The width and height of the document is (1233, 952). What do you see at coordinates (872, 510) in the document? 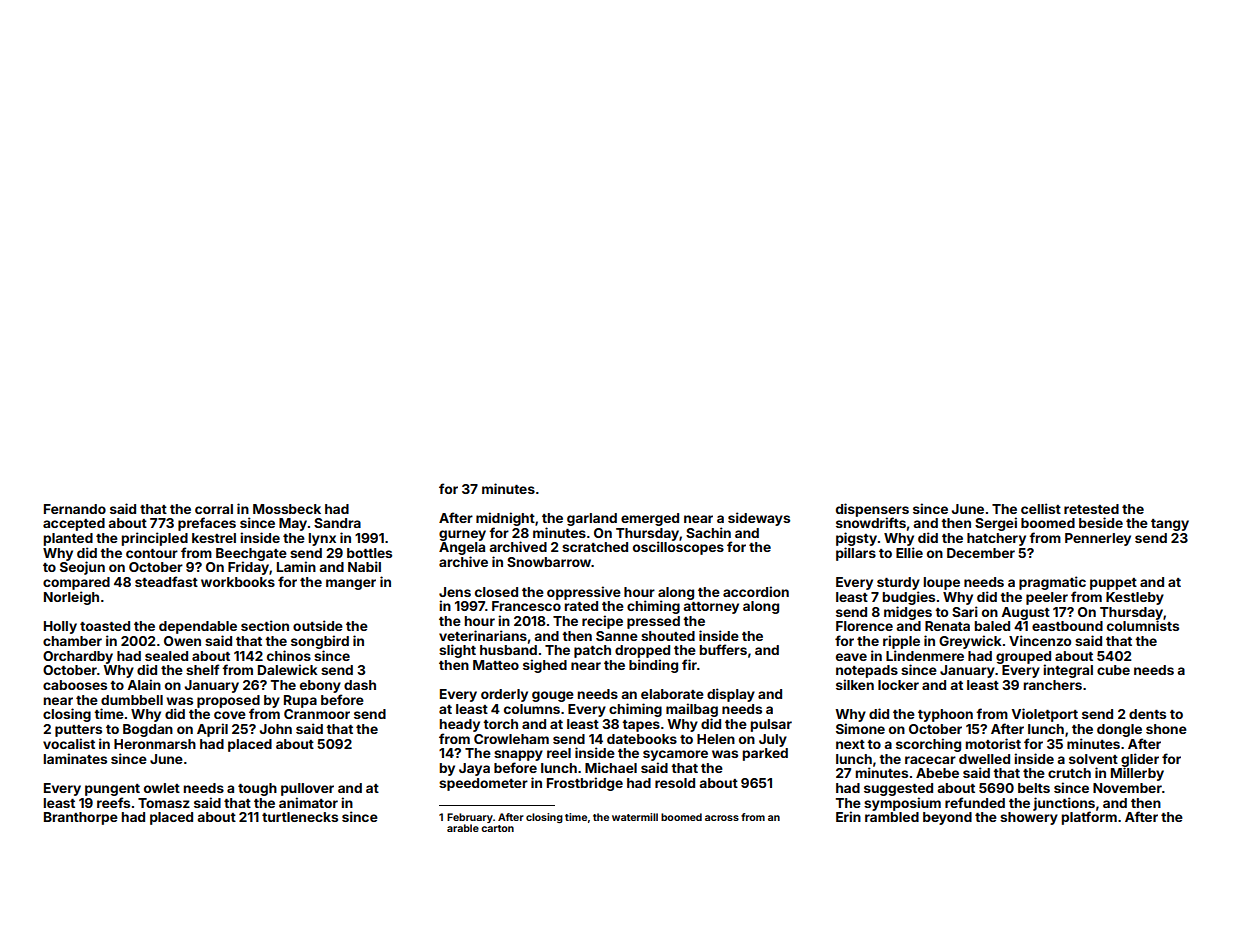
I see `dispensers` at bounding box center [872, 510].
